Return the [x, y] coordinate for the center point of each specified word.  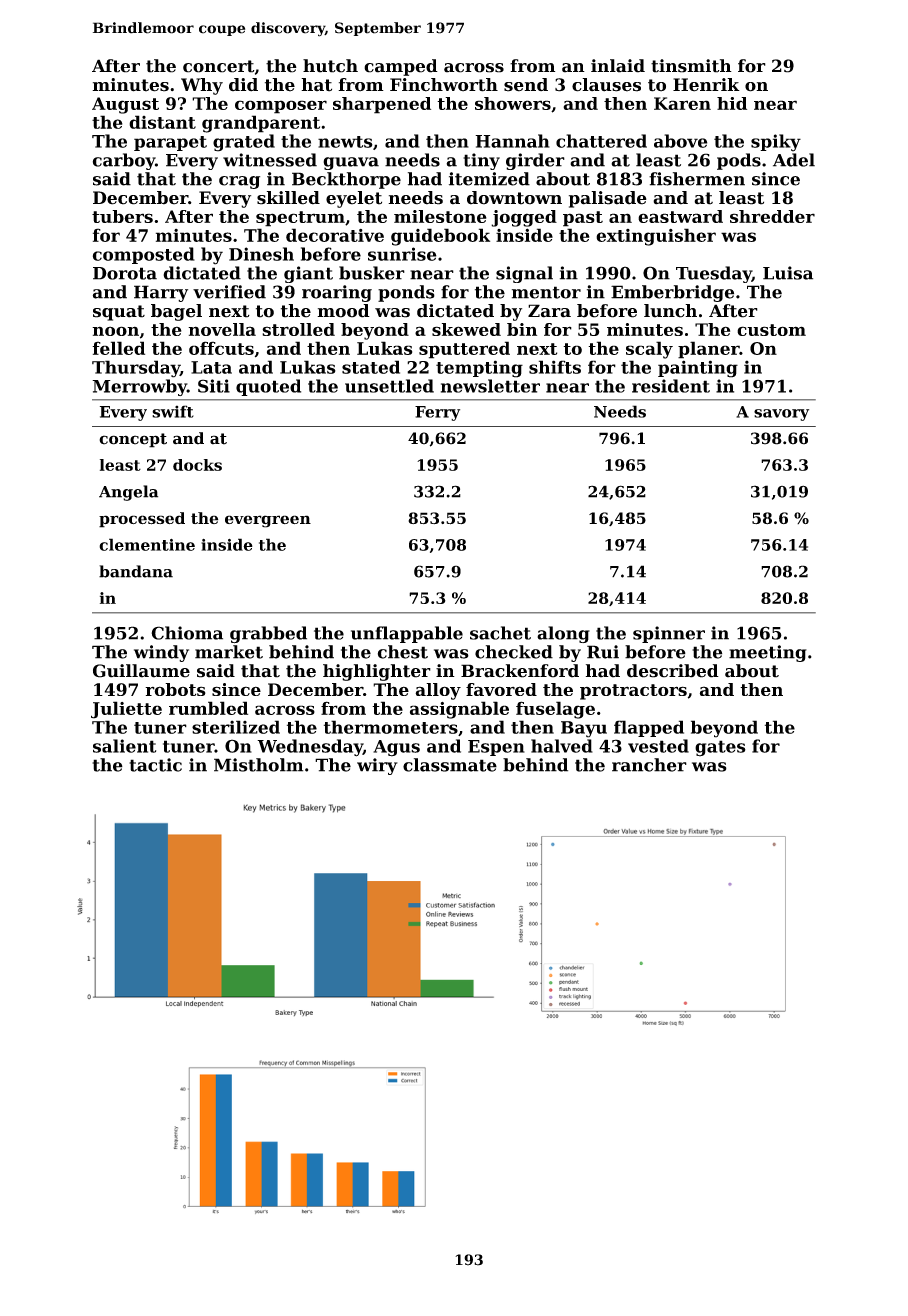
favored [501, 689]
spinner [669, 634]
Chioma [187, 633]
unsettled [389, 386]
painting [698, 369]
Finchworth [444, 85]
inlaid [618, 66]
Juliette [126, 710]
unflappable [407, 634]
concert [218, 66]
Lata [211, 367]
